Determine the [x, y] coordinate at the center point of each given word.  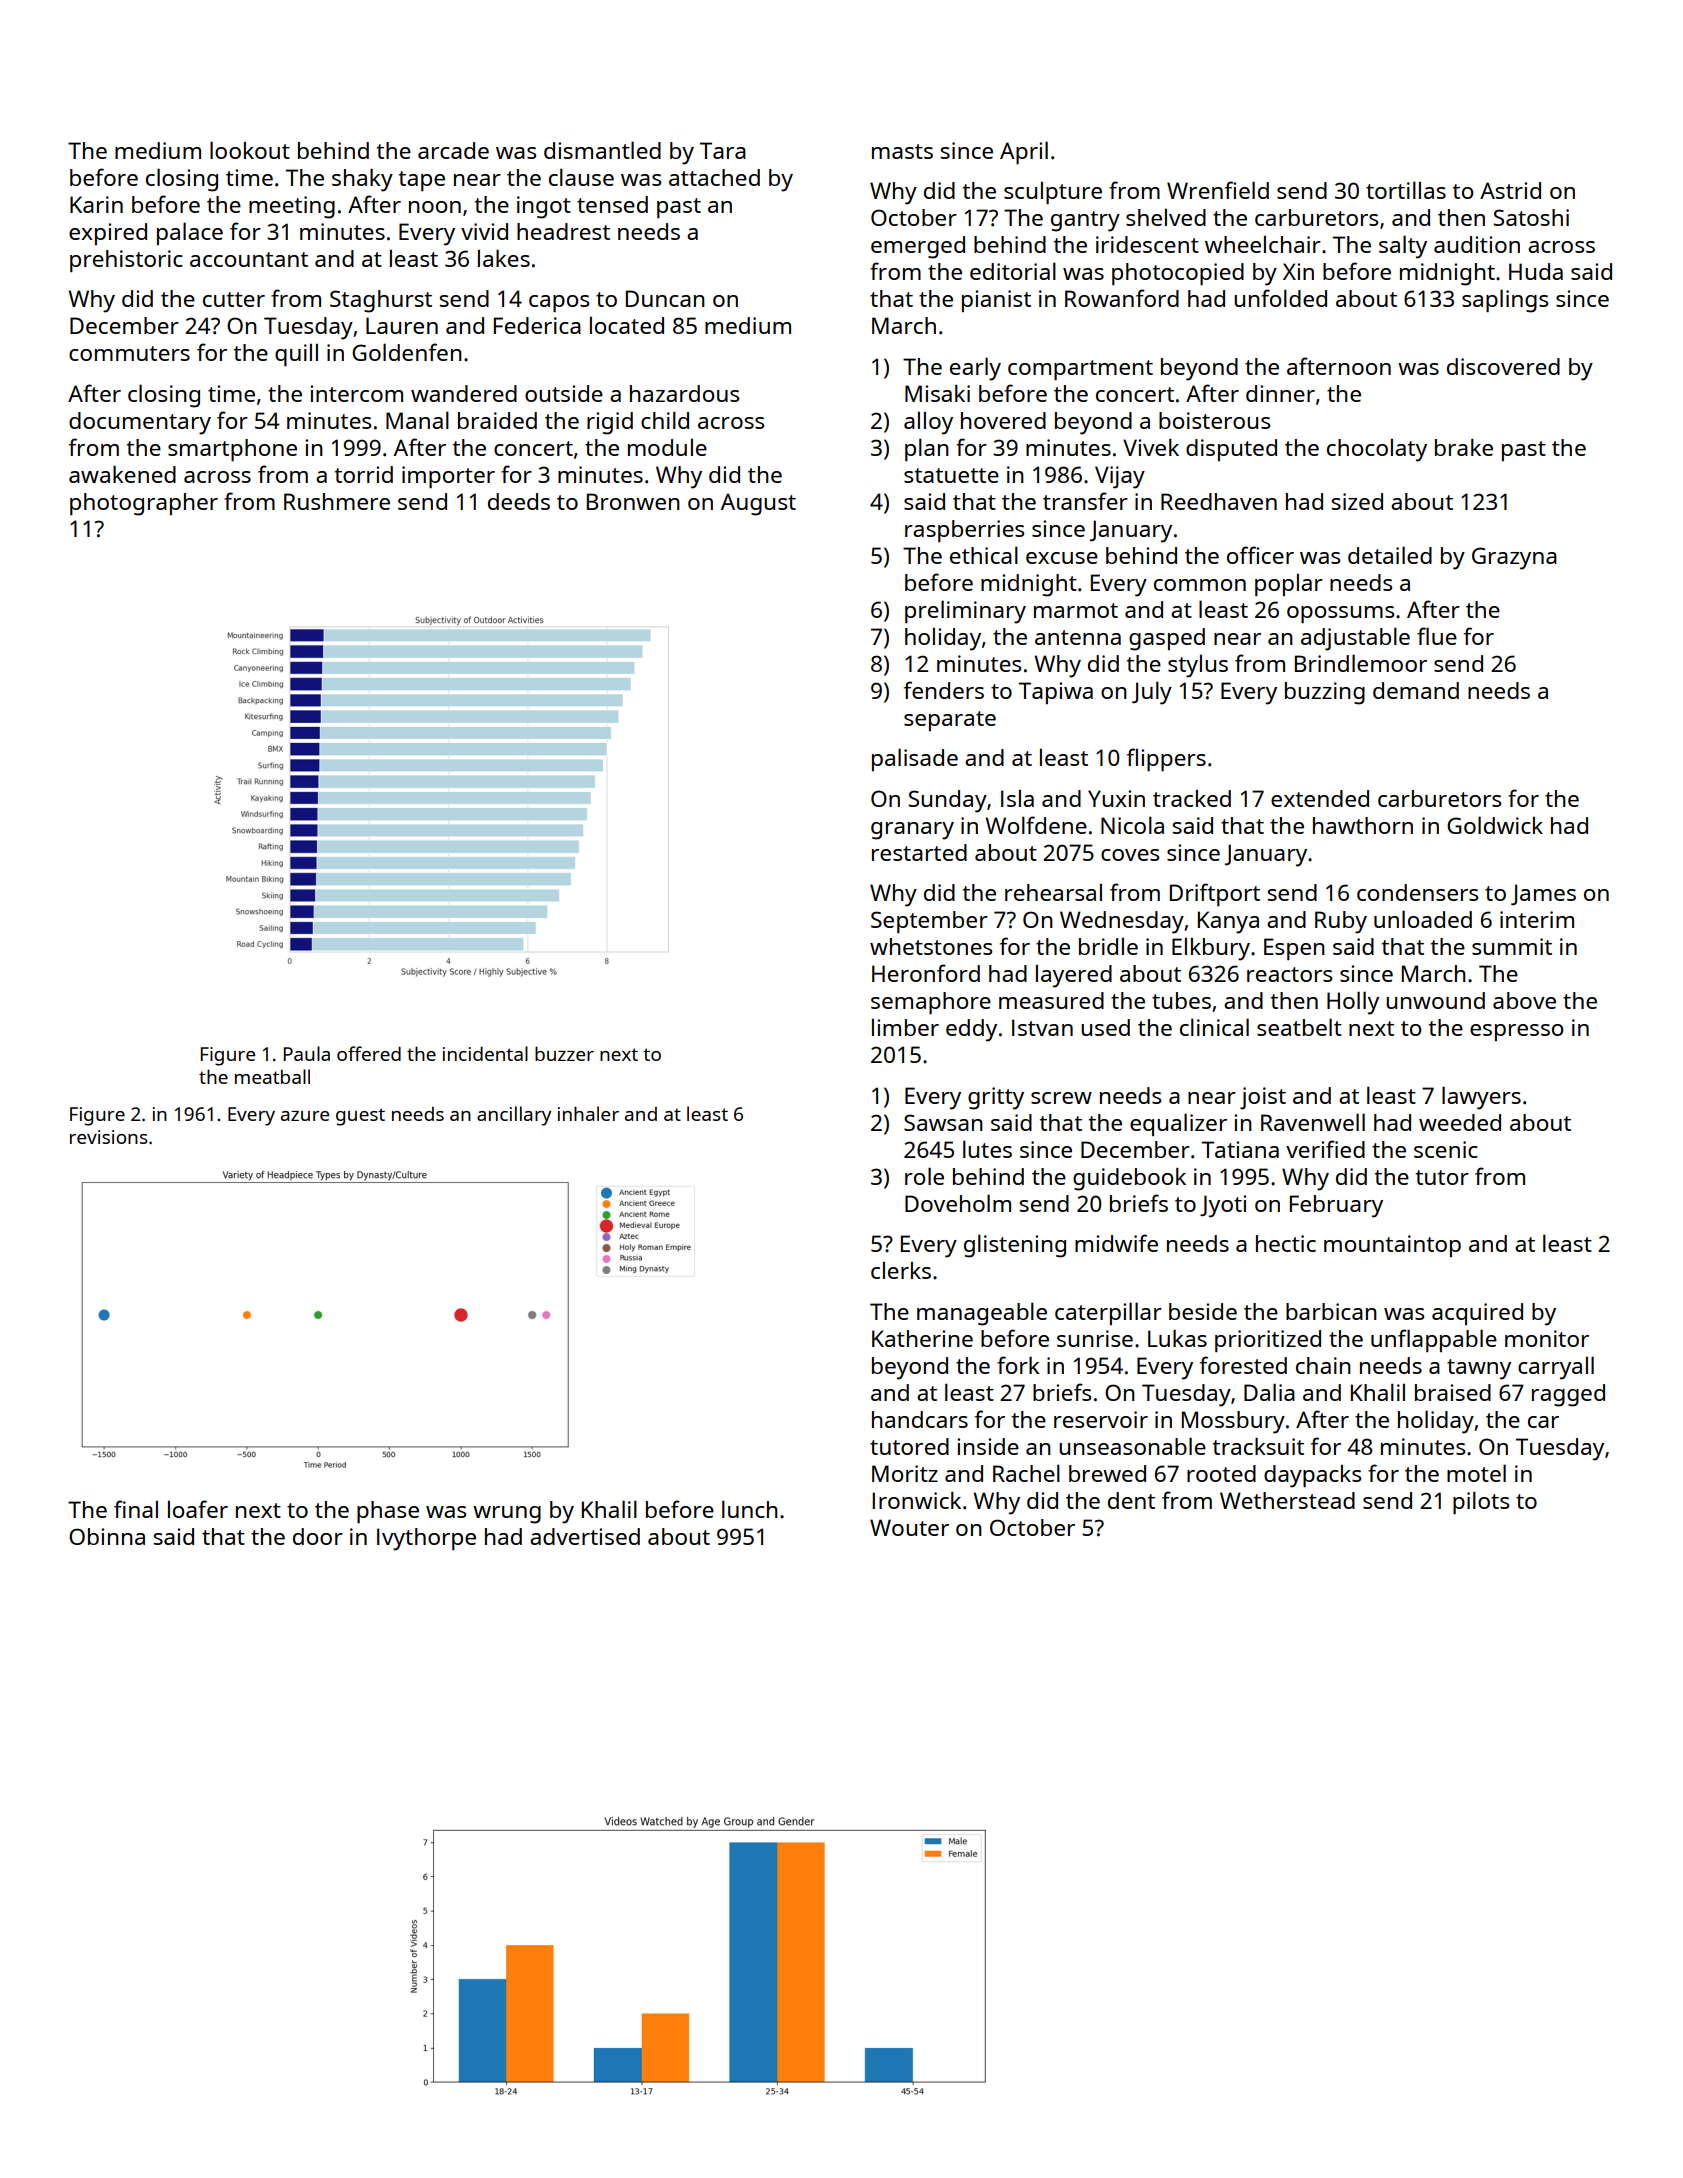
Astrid [1510, 190]
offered [369, 1053]
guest [360, 1117]
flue [1437, 636]
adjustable [1355, 639]
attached [714, 177]
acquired [1477, 1314]
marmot [1076, 610]
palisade [915, 759]
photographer [144, 504]
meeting [292, 207]
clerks [901, 1270]
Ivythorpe [426, 1539]
